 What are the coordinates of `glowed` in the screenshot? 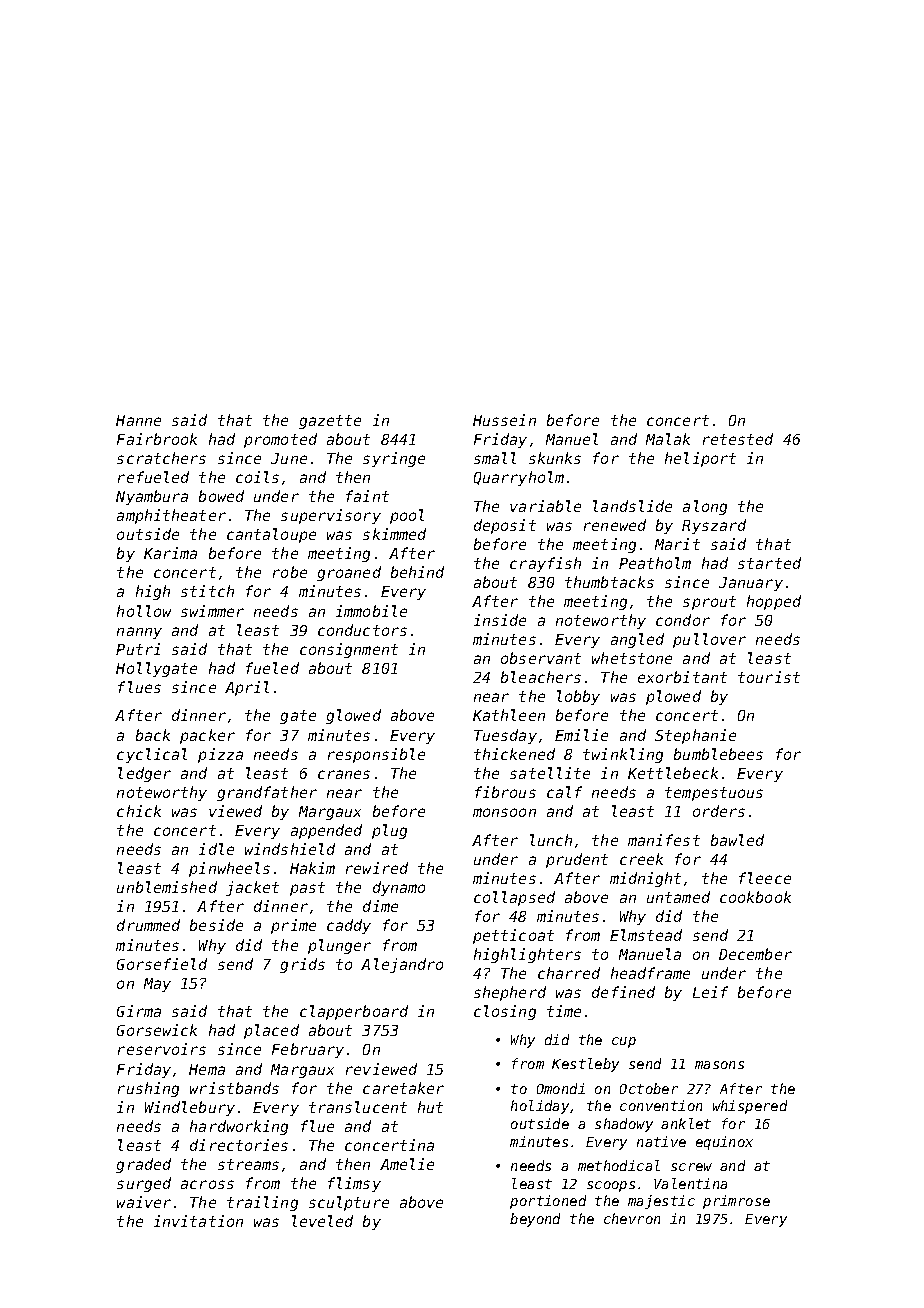 It's located at (353, 716).
